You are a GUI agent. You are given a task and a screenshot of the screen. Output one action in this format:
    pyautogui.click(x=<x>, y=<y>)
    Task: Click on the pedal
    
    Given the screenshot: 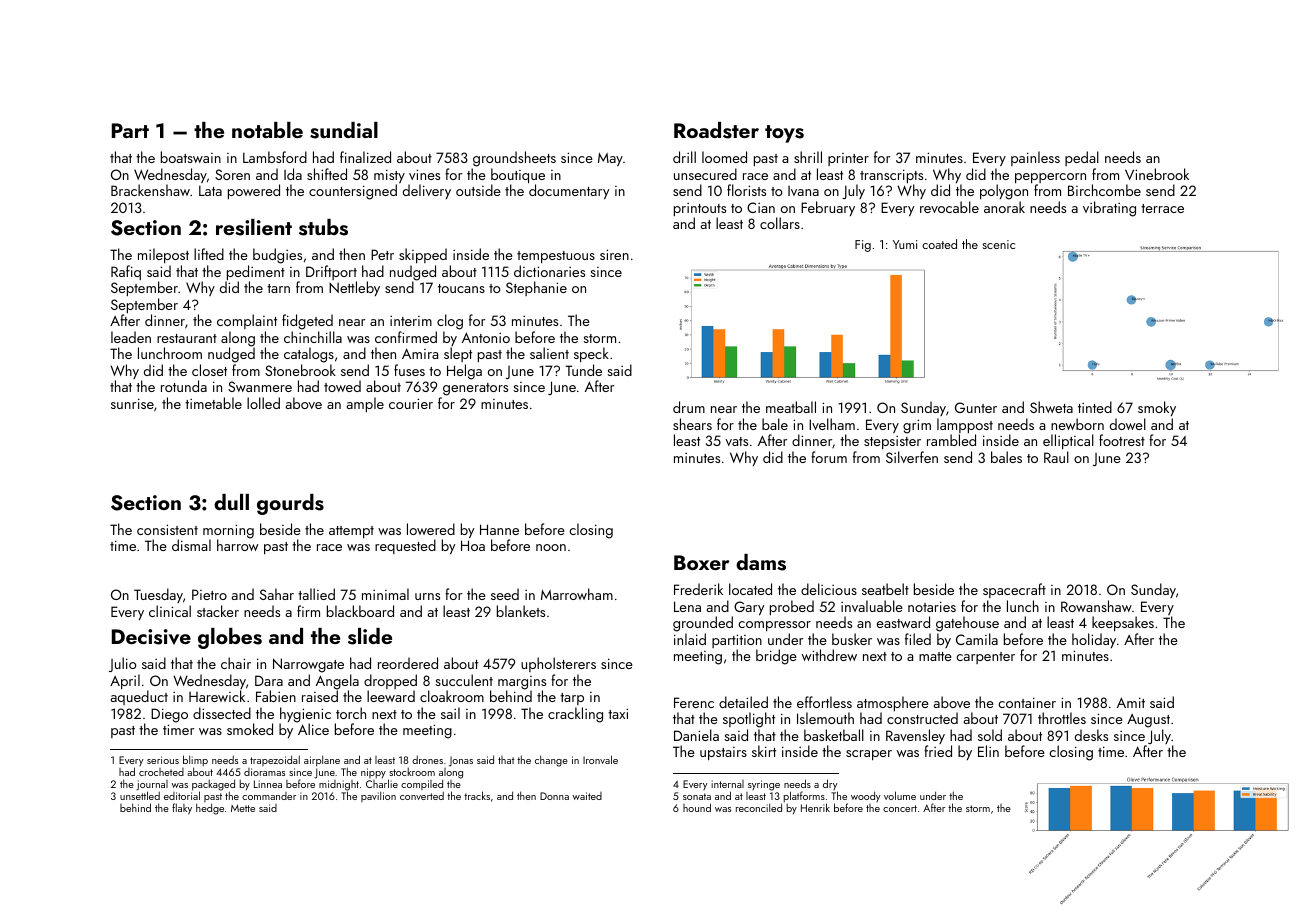 What is the action you would take?
    pyautogui.click(x=1082, y=158)
